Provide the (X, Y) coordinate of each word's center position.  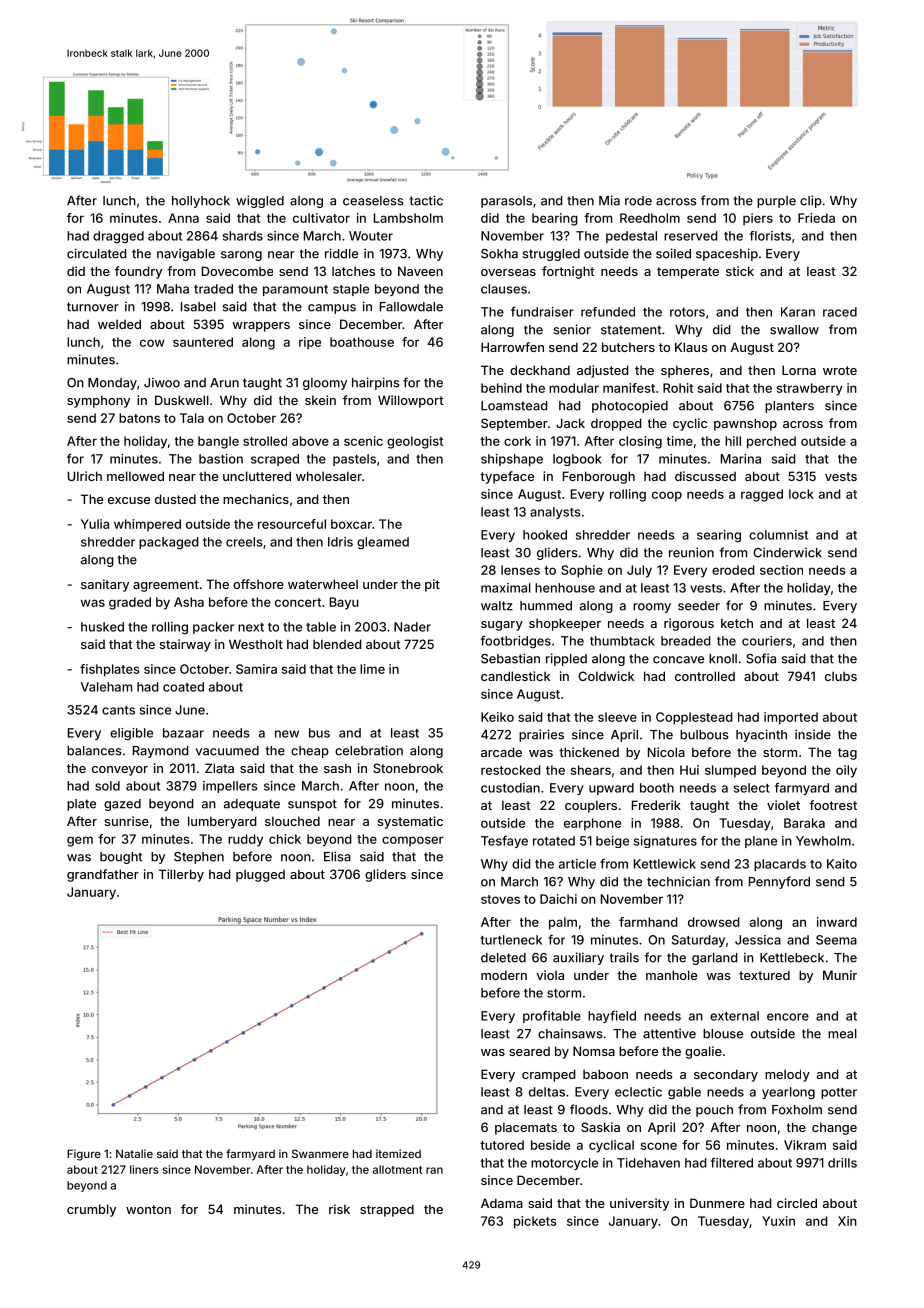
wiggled (260, 201)
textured (764, 975)
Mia (609, 200)
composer (412, 841)
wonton (148, 1209)
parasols (506, 202)
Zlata (219, 768)
